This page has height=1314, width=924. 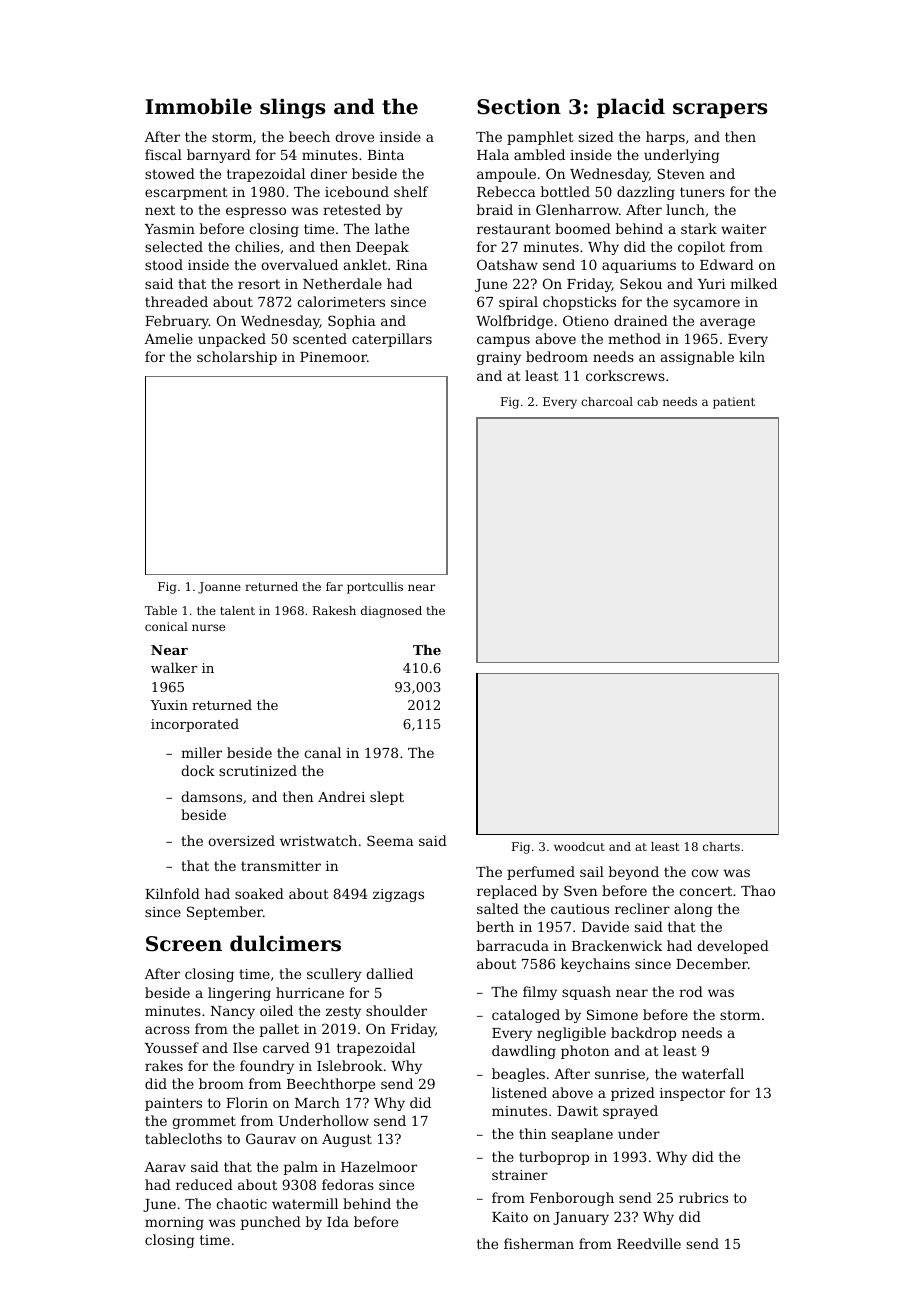 What do you see at coordinates (166, 626) in the page?
I see `conical` at bounding box center [166, 626].
